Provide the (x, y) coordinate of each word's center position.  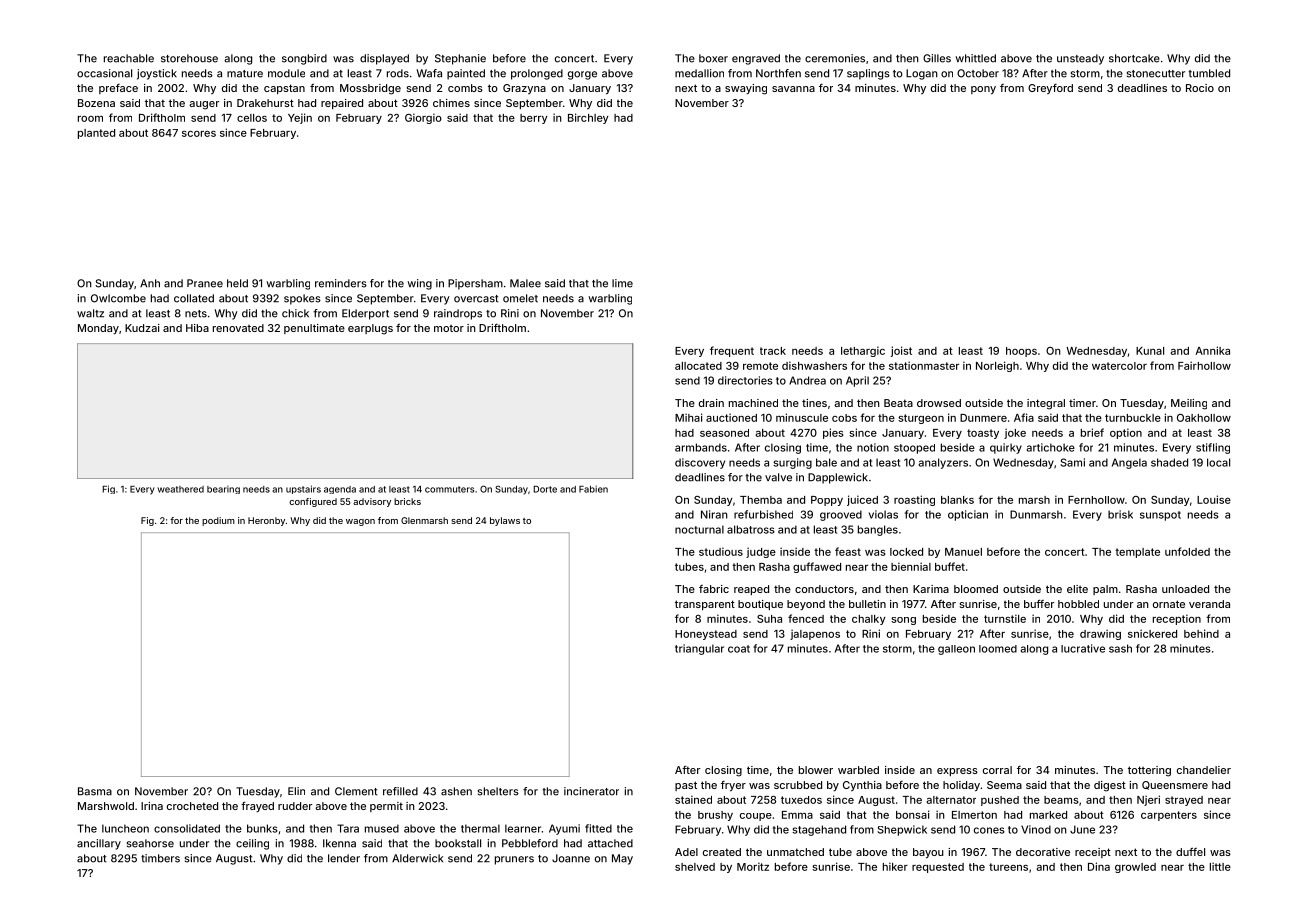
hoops (1021, 352)
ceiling (252, 844)
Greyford (1050, 89)
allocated (698, 366)
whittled (976, 58)
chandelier (1204, 770)
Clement (356, 791)
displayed (384, 59)
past (686, 786)
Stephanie (460, 59)
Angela (1129, 463)
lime (622, 283)
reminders (341, 283)
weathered (181, 489)
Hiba (197, 328)
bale (826, 462)
